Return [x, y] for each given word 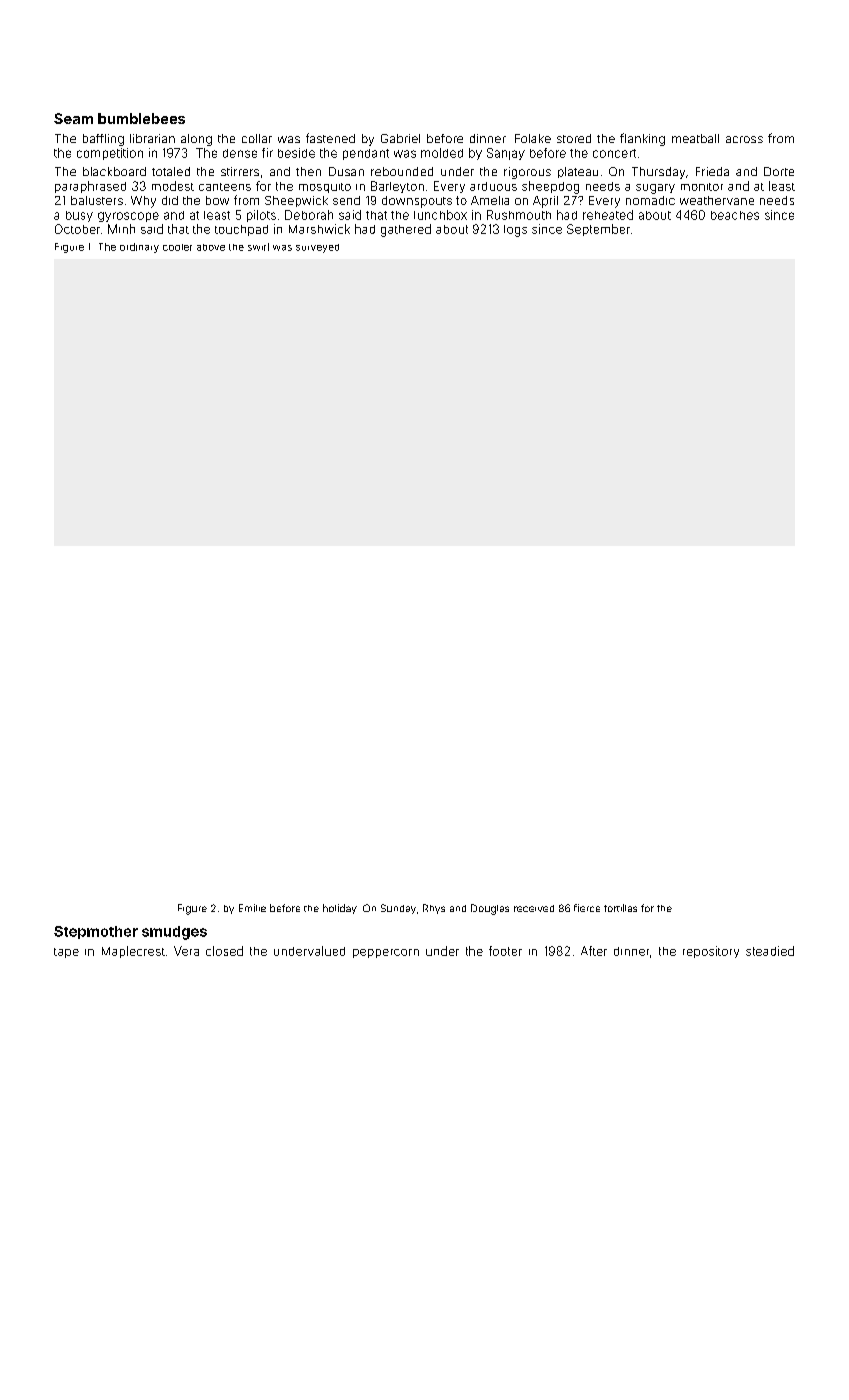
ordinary [139, 248]
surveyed [317, 248]
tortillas [620, 908]
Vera [186, 951]
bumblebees [141, 118]
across [744, 139]
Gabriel [400, 138]
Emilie [252, 908]
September [598, 230]
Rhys [434, 909]
